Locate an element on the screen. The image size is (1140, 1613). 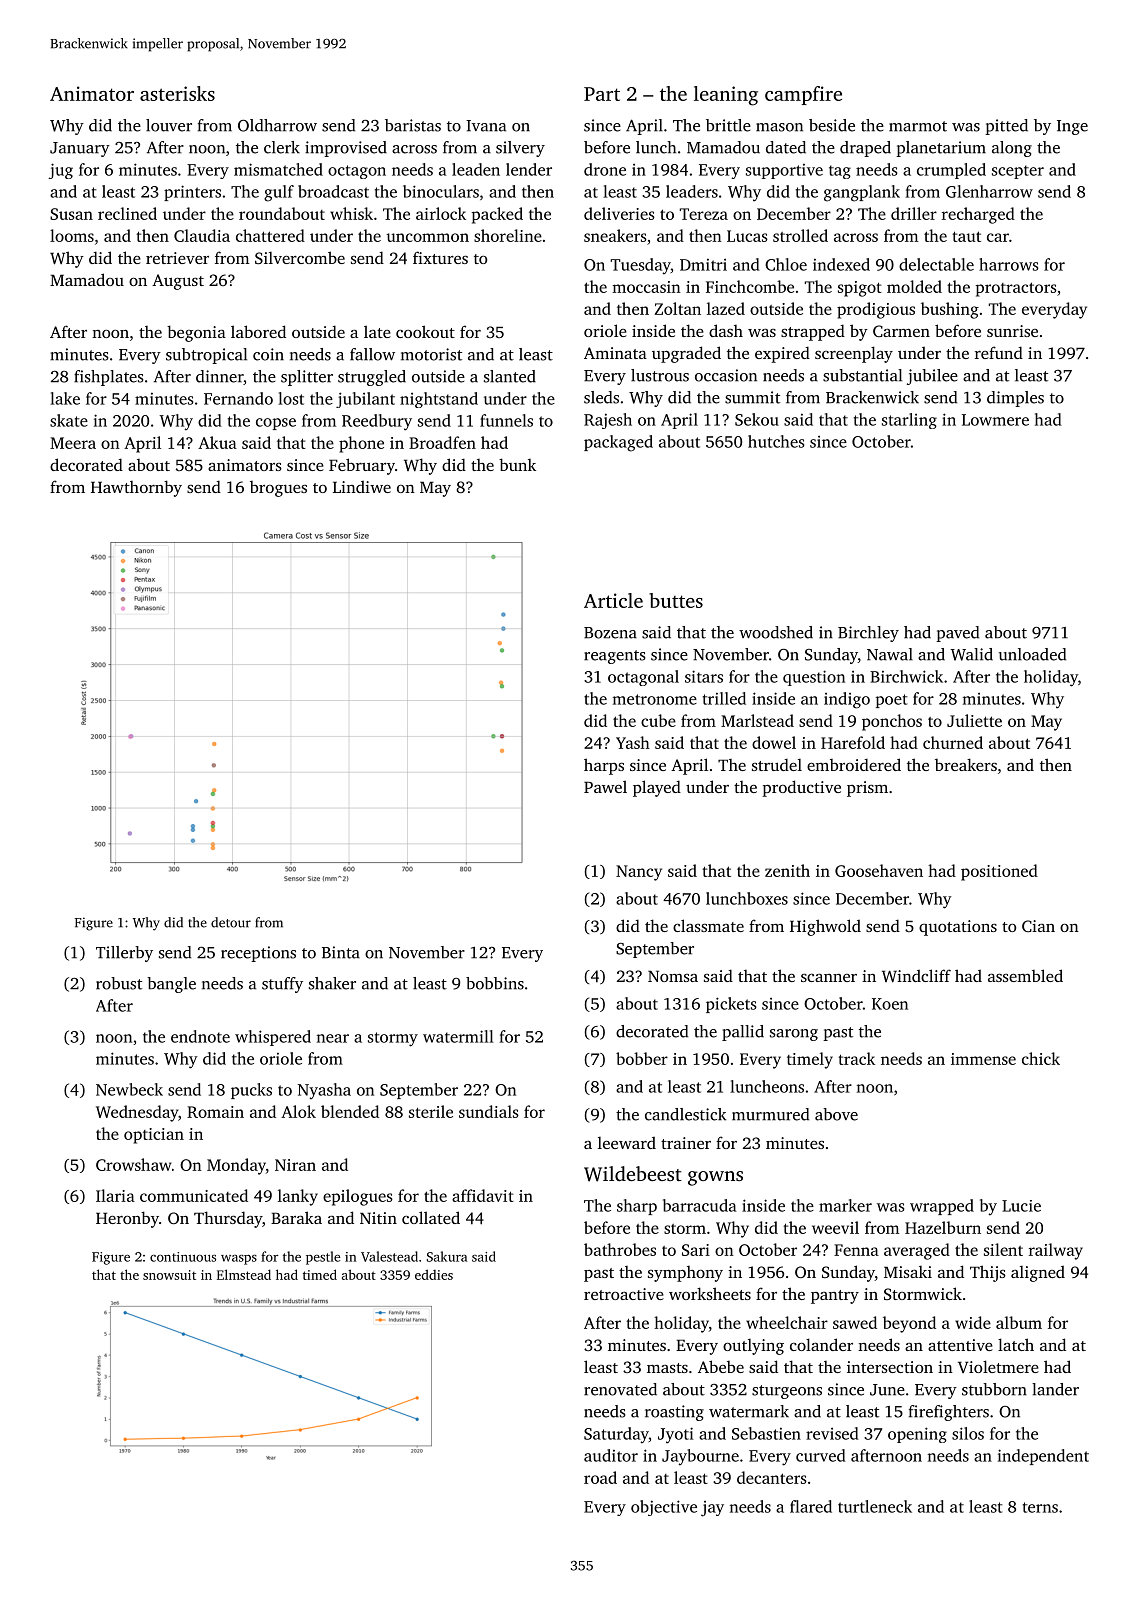
Tillerby is located at coordinates (124, 954).
